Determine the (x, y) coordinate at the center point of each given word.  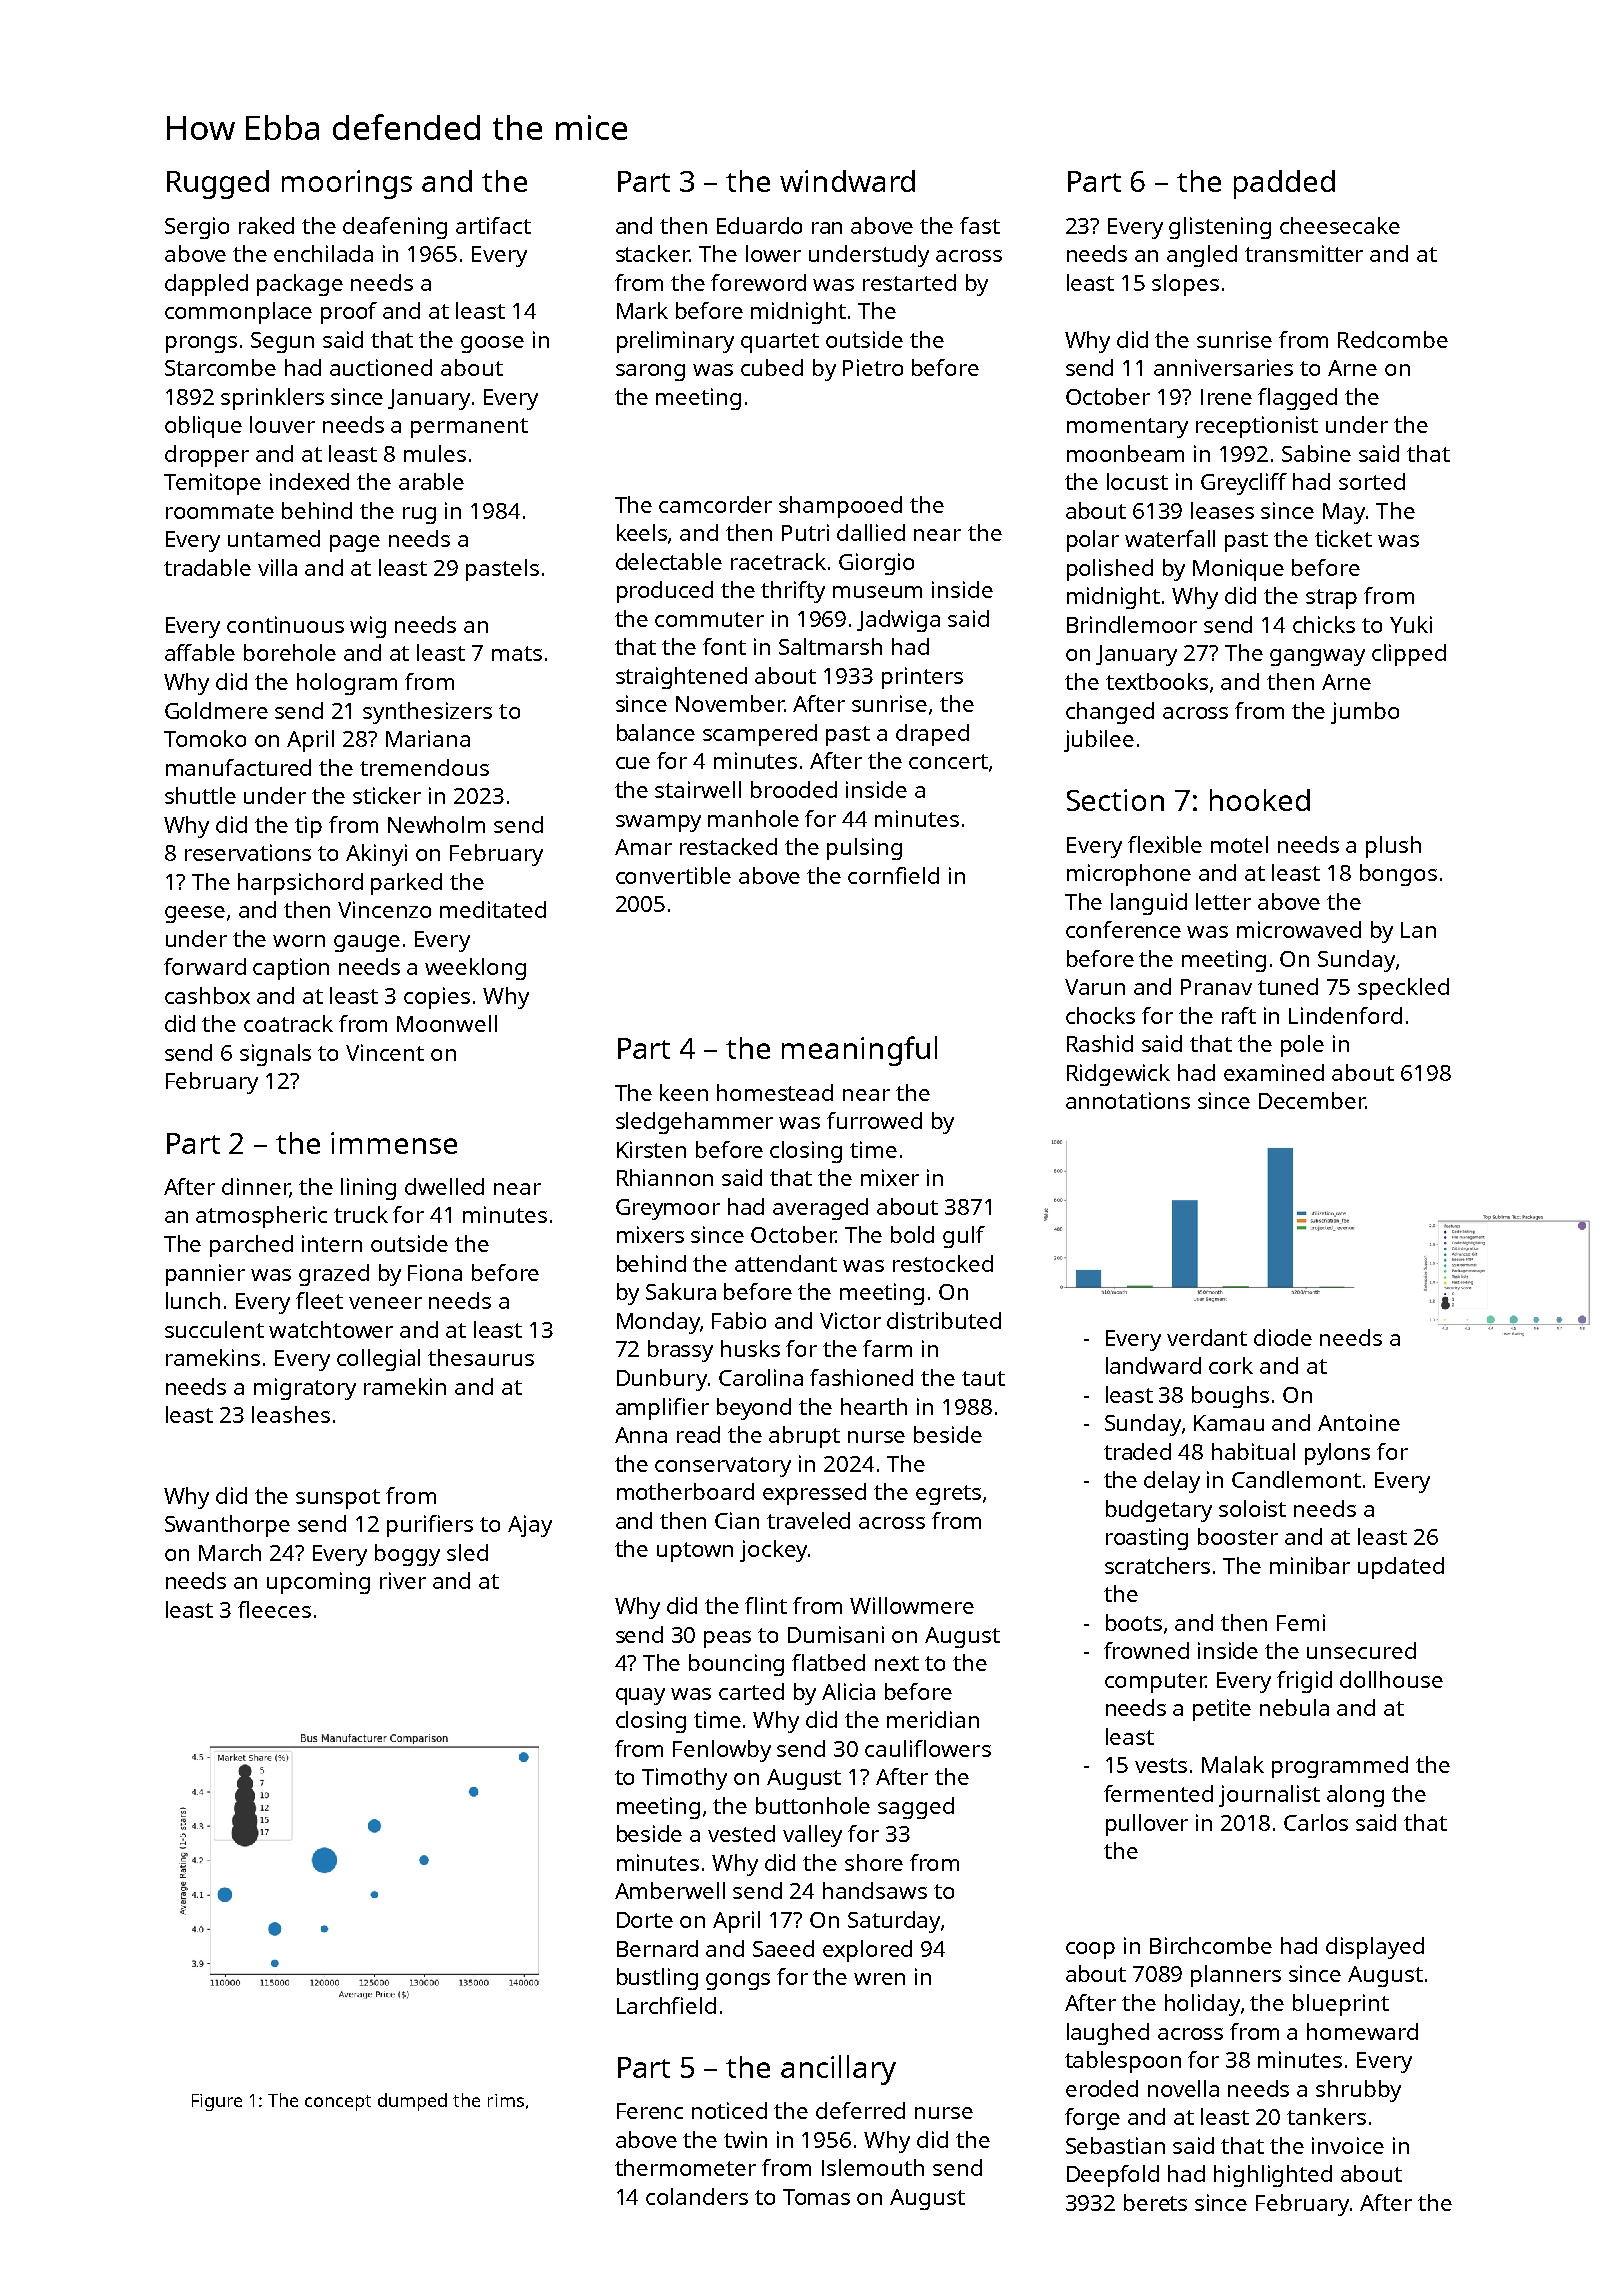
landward (1153, 1365)
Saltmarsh (830, 646)
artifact (493, 225)
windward (847, 181)
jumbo (1365, 713)
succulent (214, 1329)
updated (1401, 1568)
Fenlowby (722, 1751)
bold (912, 1234)
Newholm (436, 824)
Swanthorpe (227, 1526)
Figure (217, 2102)
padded (1284, 184)
